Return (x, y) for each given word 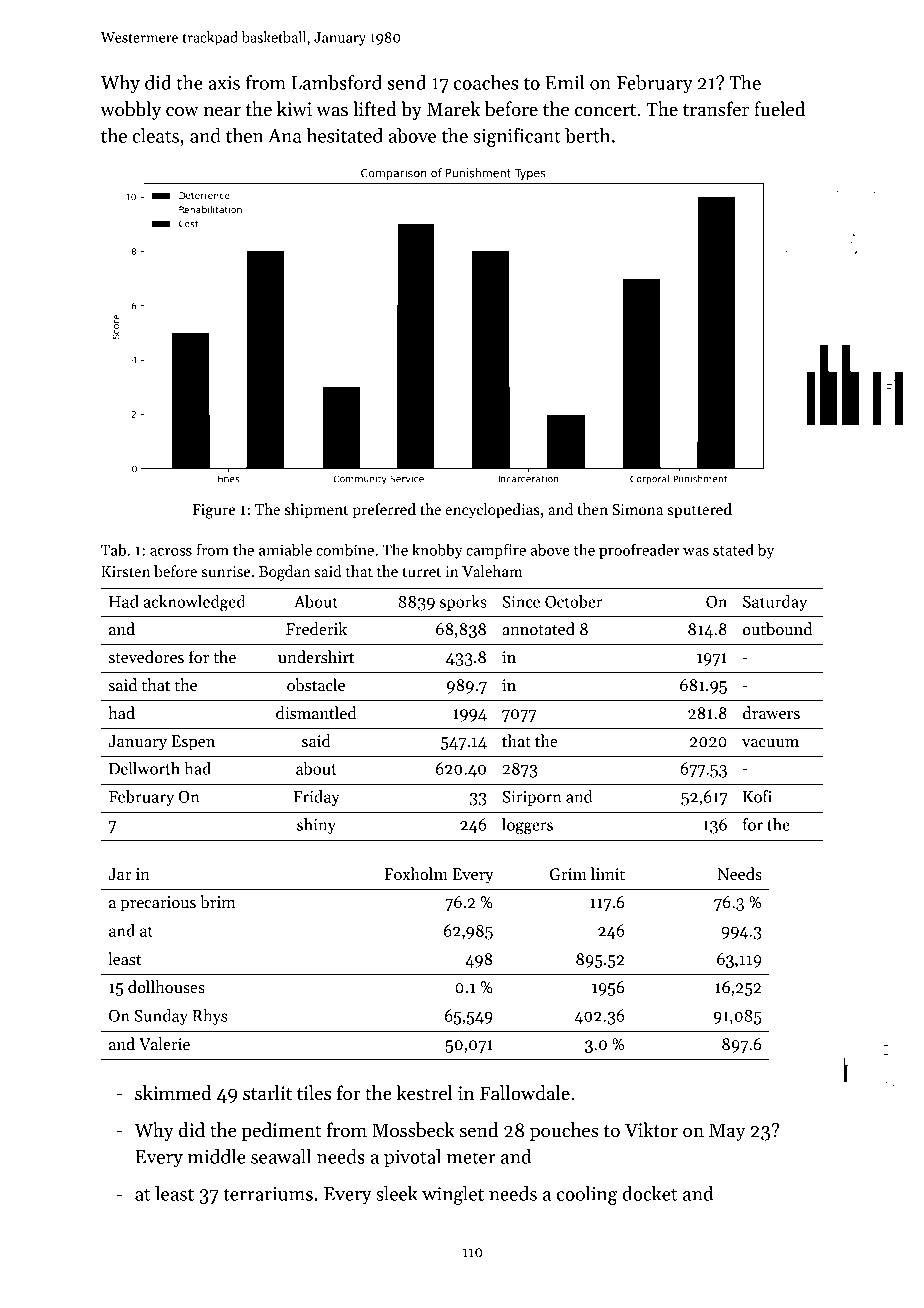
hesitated (345, 135)
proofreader (639, 551)
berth (587, 135)
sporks (463, 603)
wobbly (130, 110)
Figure (213, 511)
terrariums (268, 1194)
